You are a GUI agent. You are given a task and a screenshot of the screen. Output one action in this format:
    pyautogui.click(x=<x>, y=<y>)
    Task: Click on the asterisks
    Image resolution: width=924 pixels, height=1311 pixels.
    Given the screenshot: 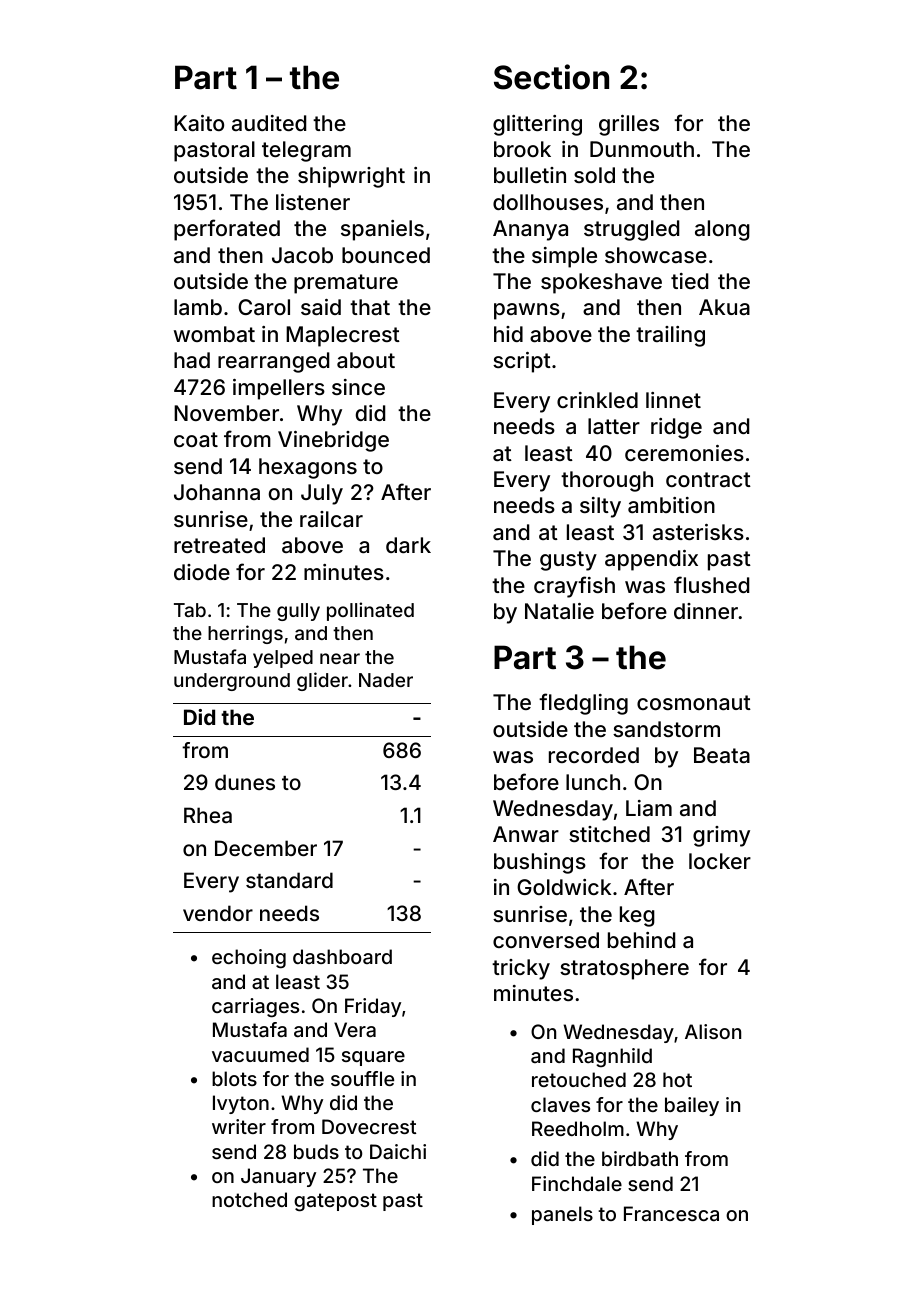 What is the action you would take?
    pyautogui.click(x=698, y=532)
